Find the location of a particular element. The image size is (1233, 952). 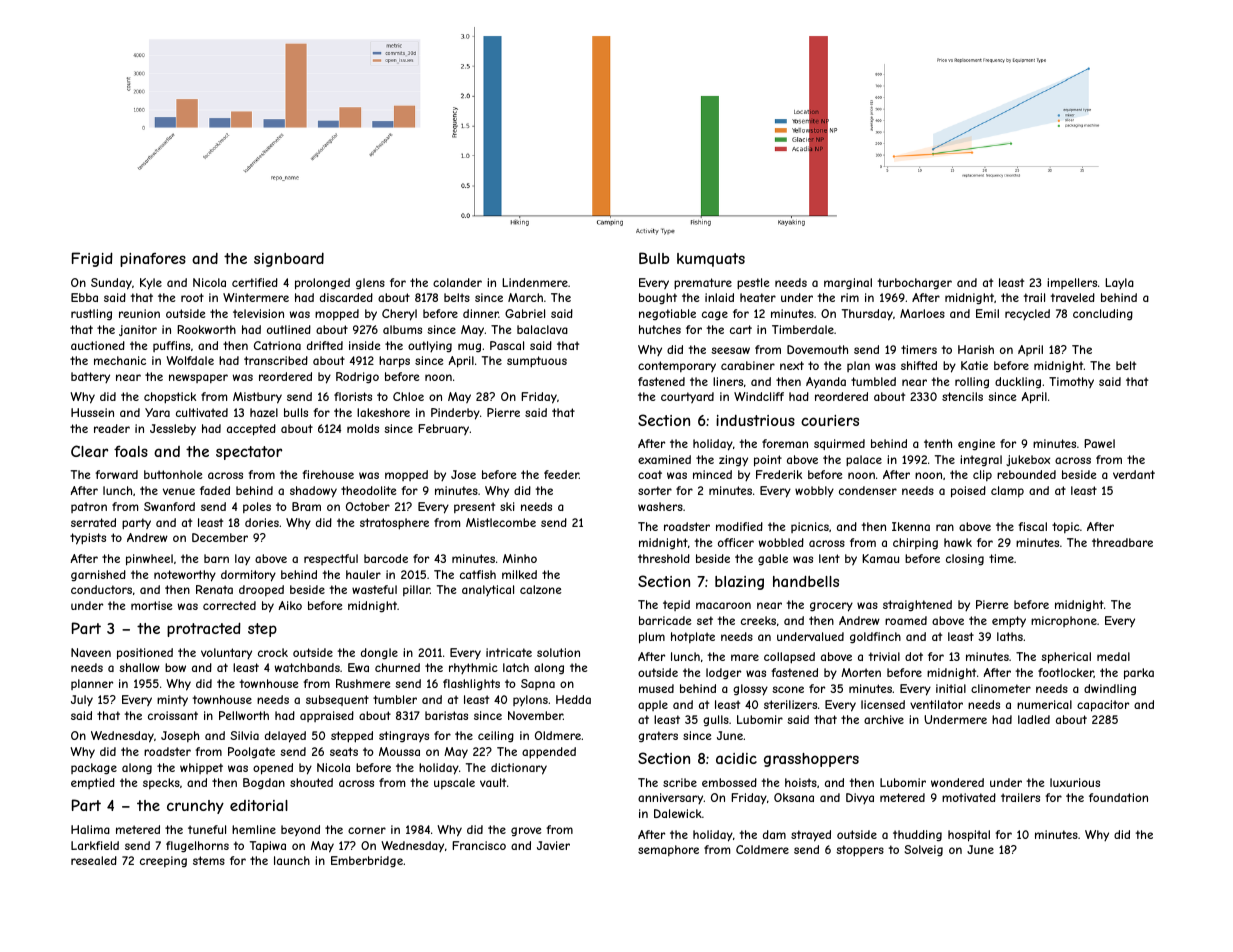

Dalewick is located at coordinates (678, 813).
